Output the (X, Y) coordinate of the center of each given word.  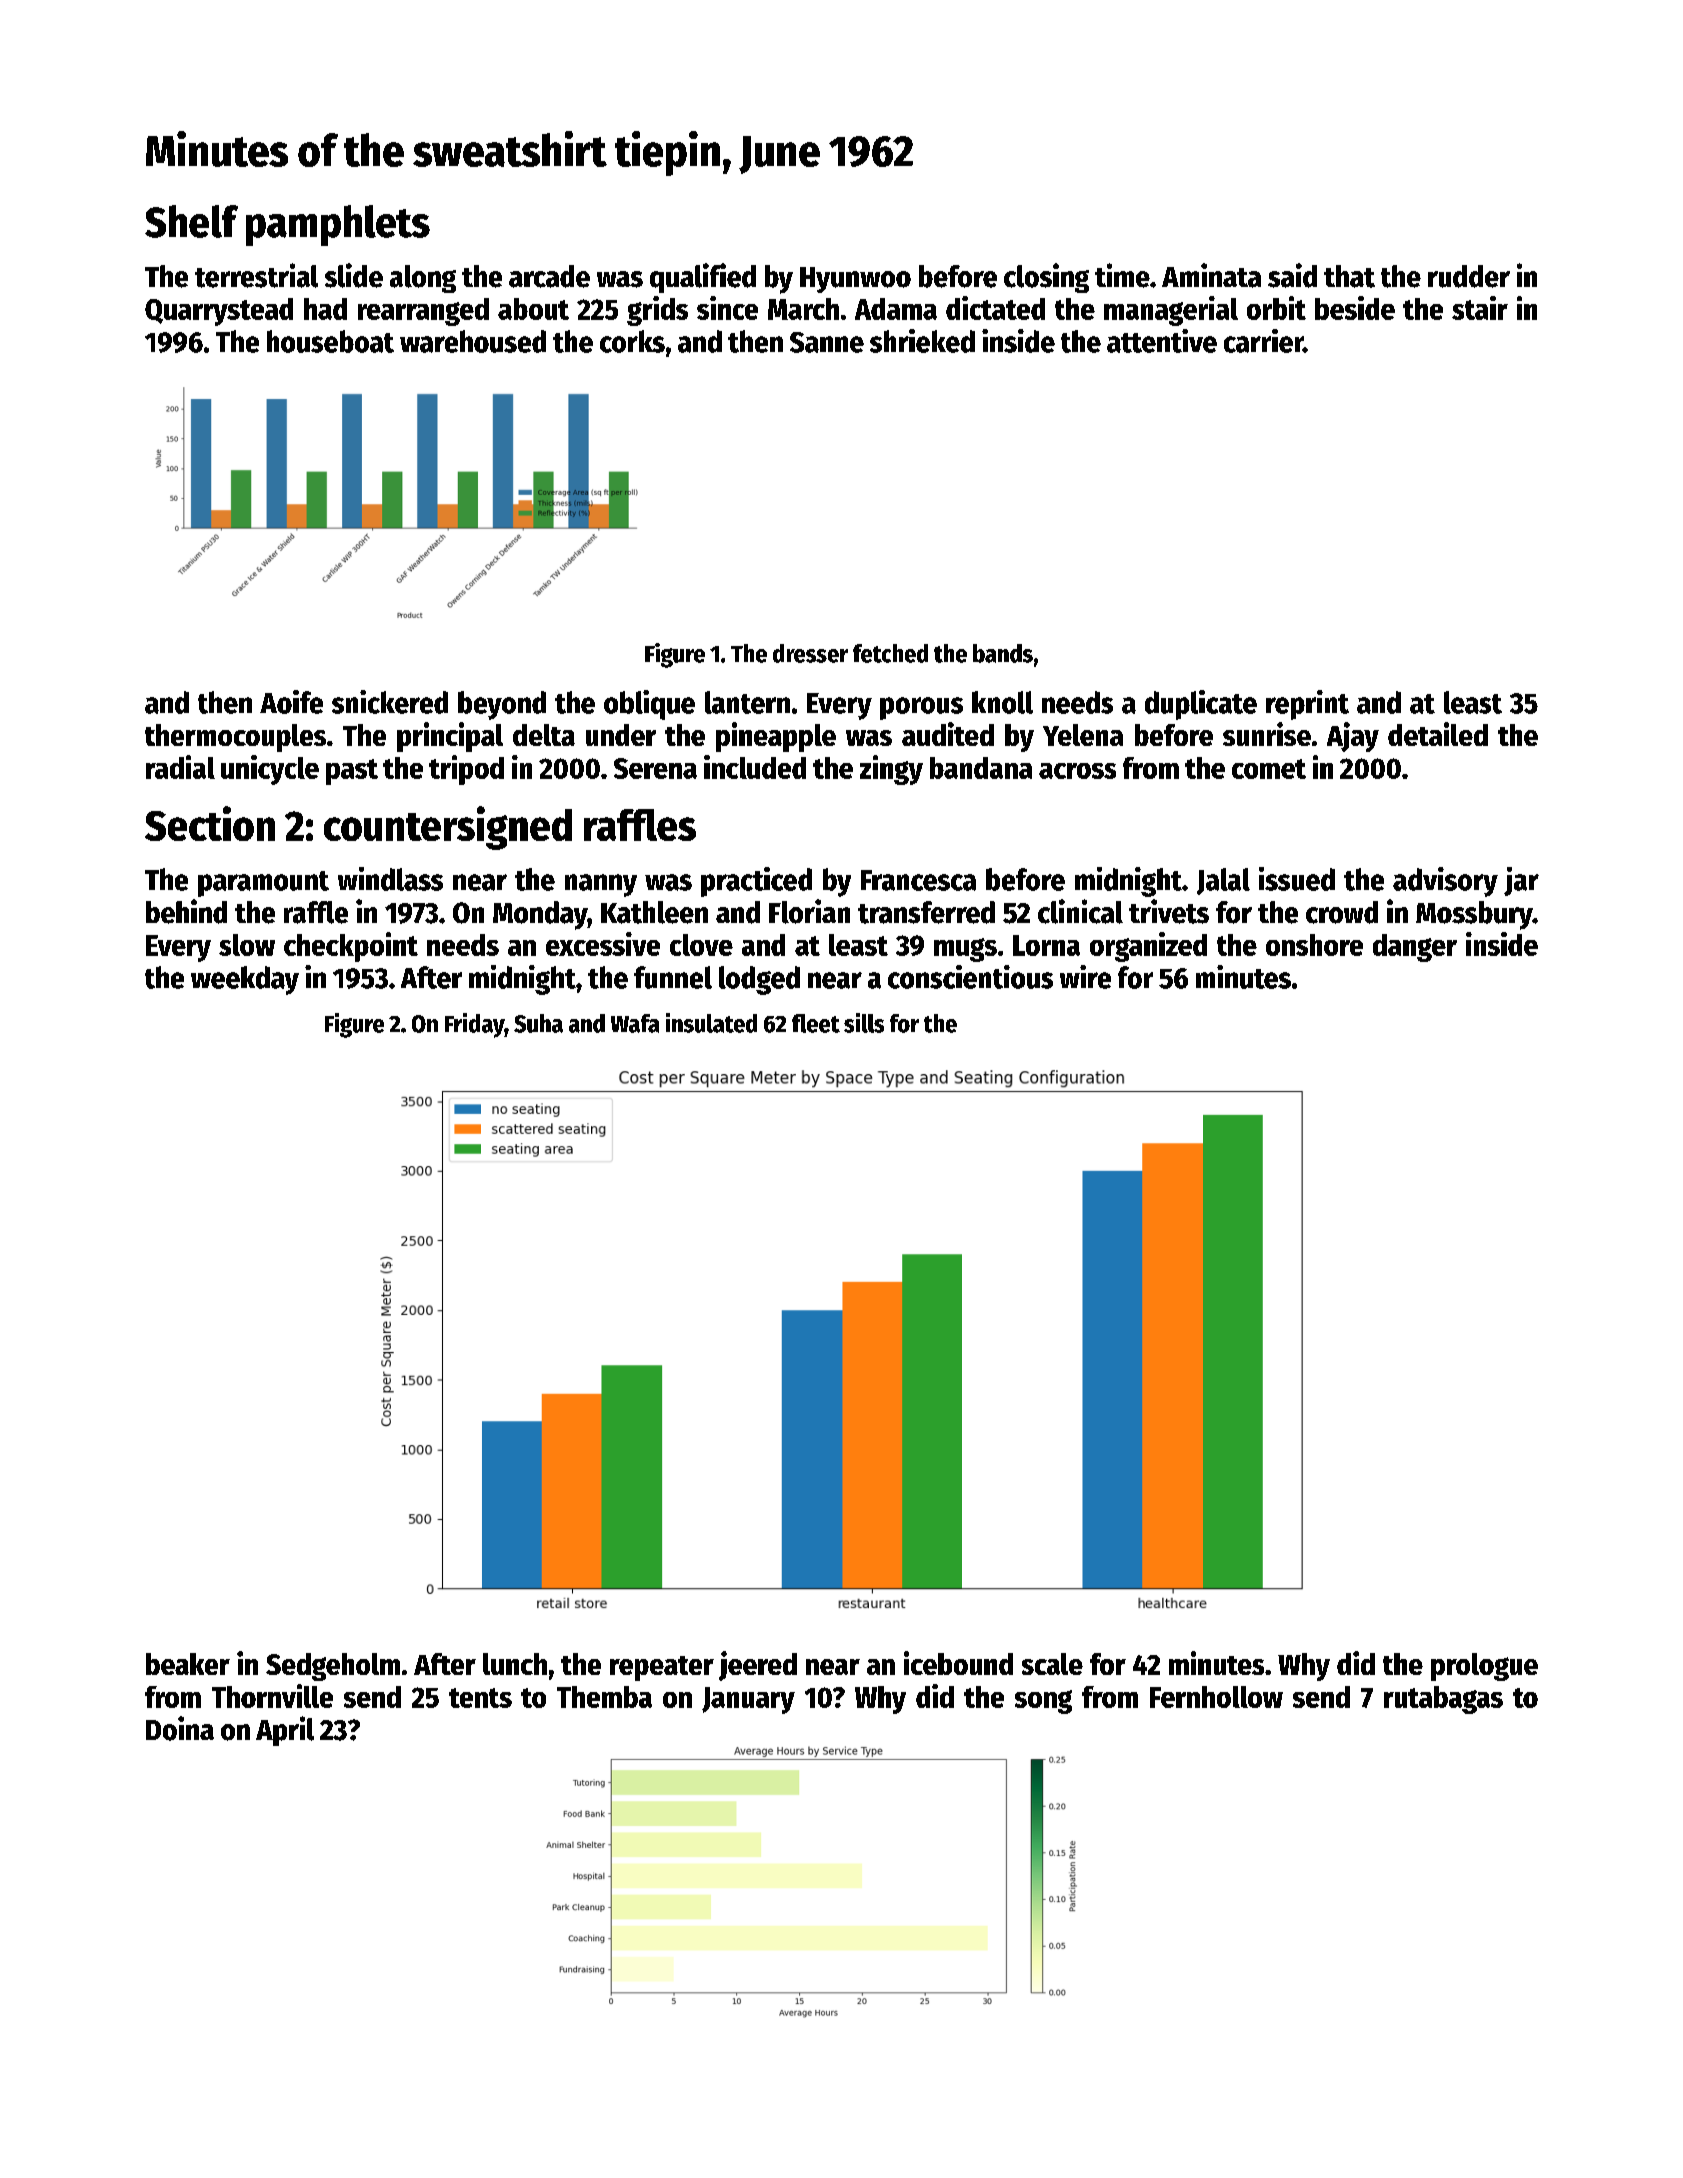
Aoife (291, 702)
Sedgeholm (333, 1667)
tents (480, 1698)
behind (186, 911)
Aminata (1211, 275)
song (1043, 1702)
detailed (1438, 734)
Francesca (918, 880)
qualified (703, 278)
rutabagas (1443, 1700)
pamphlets (338, 225)
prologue (1484, 1667)
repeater (662, 1668)
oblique (649, 705)
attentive (1162, 341)
